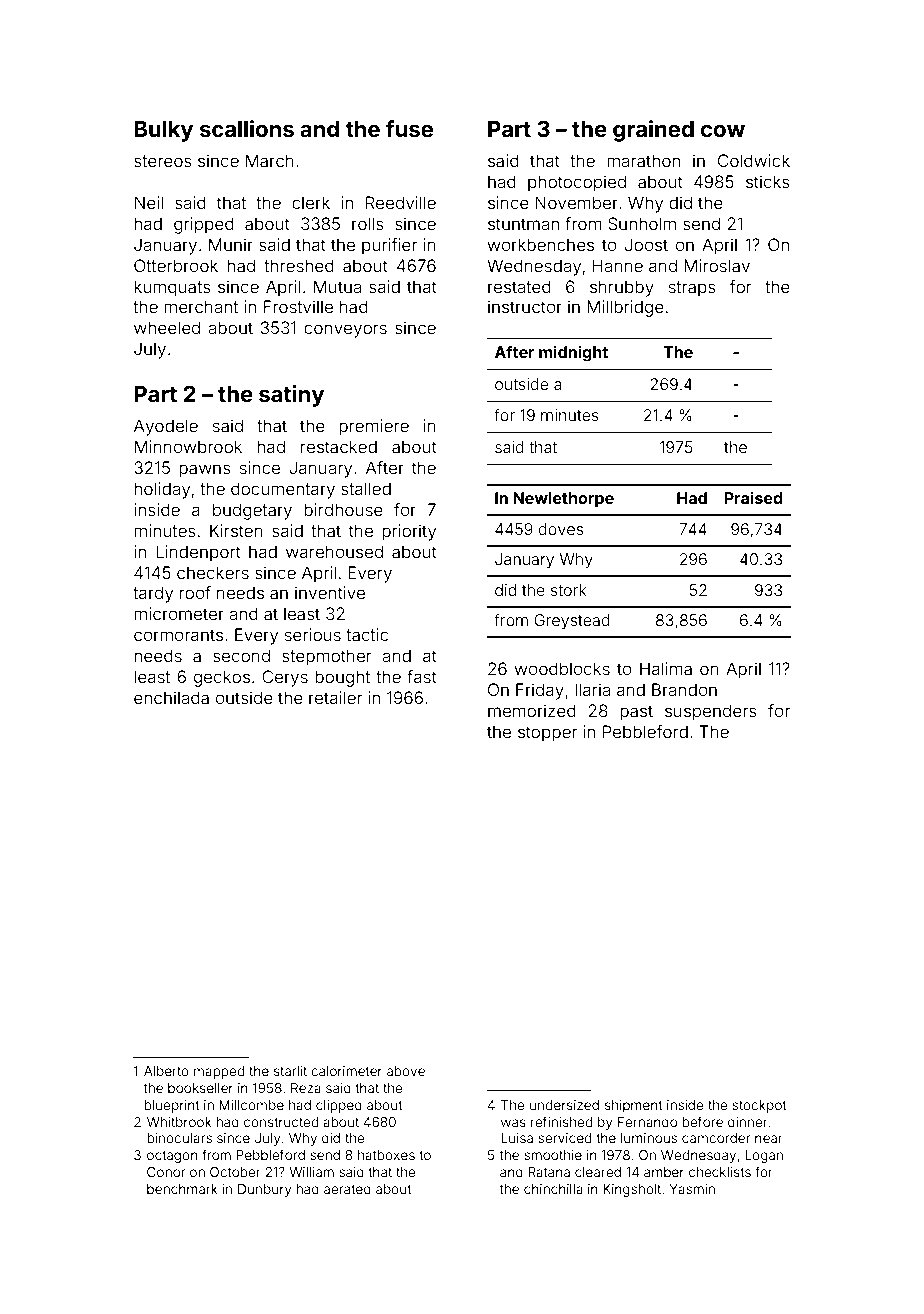  Describe the element at coordinates (171, 697) in the page. I see `enchilada` at that location.
